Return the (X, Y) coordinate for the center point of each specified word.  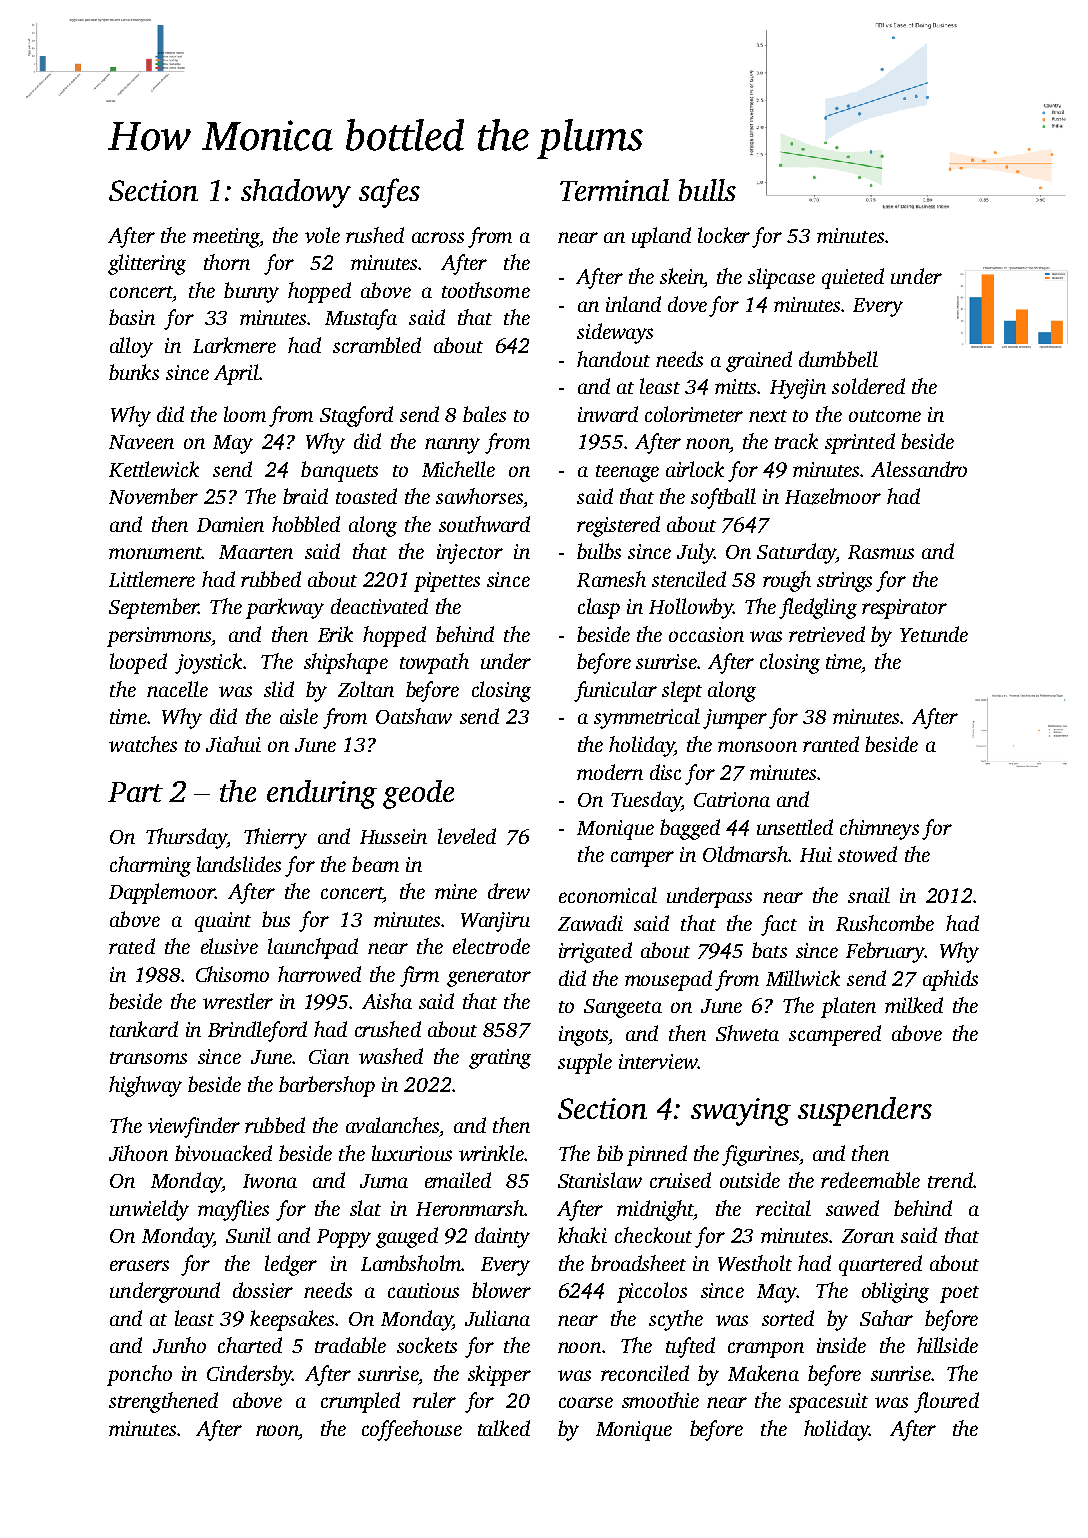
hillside (947, 1345)
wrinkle (491, 1153)
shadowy (296, 193)
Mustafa (361, 319)
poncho (139, 1375)
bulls (707, 190)
